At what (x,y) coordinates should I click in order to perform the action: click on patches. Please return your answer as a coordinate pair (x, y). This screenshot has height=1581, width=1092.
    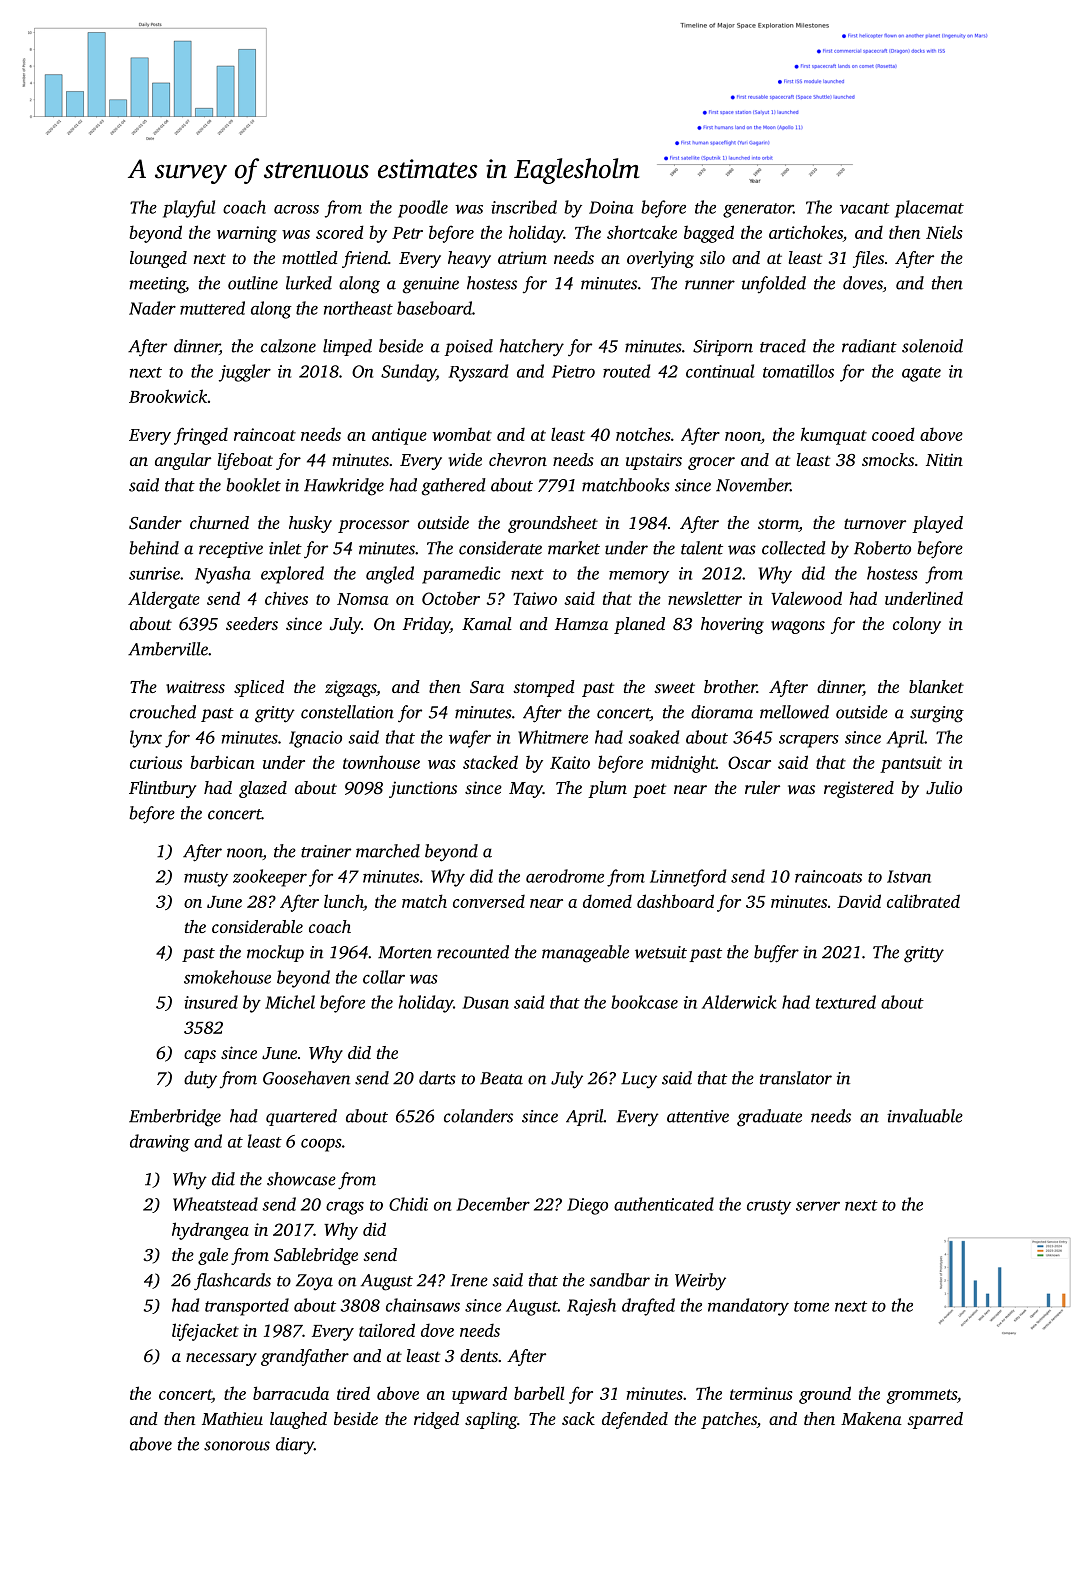
    Looking at the image, I should click on (729, 1420).
